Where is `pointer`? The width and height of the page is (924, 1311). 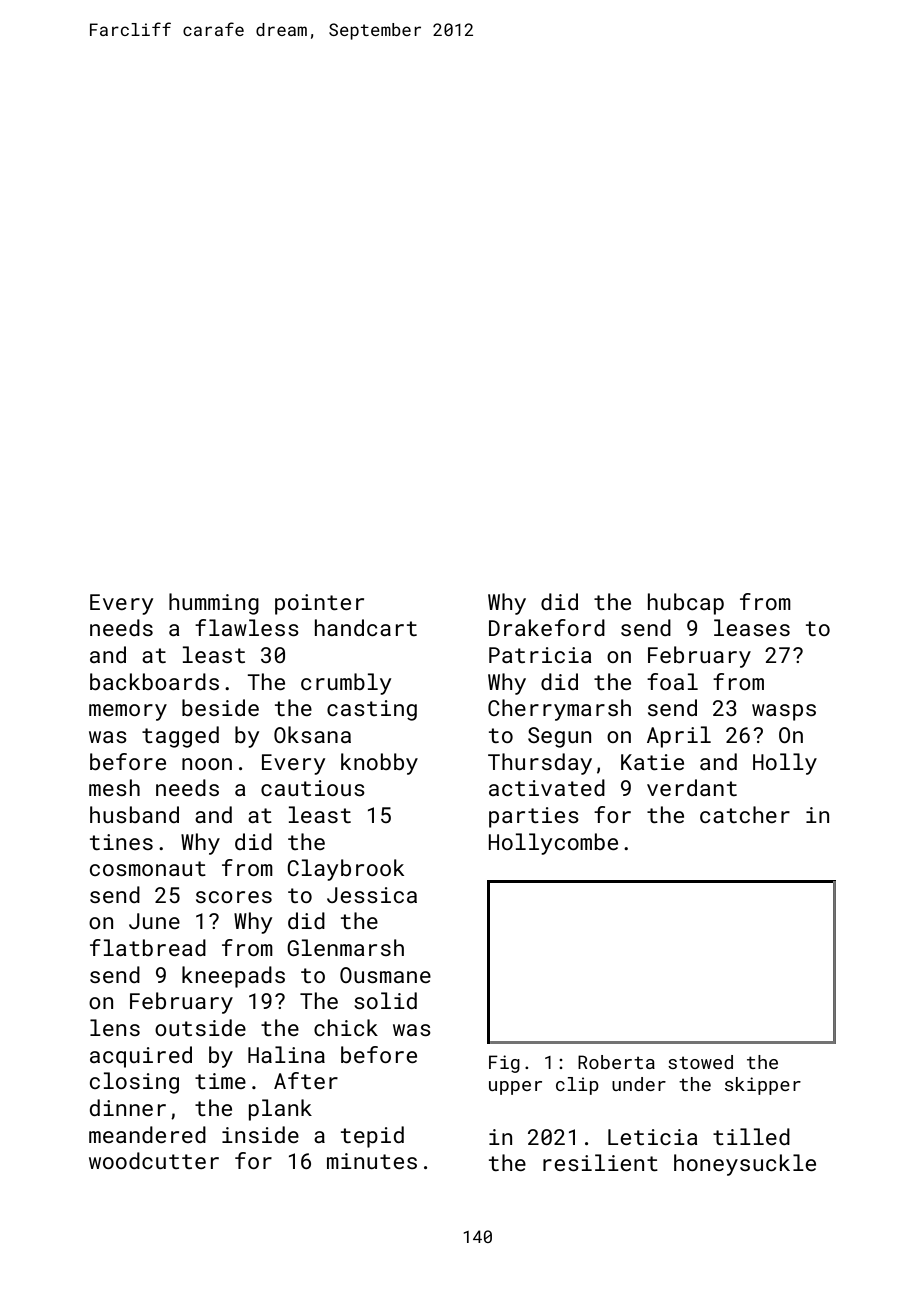
pointer is located at coordinates (319, 604).
